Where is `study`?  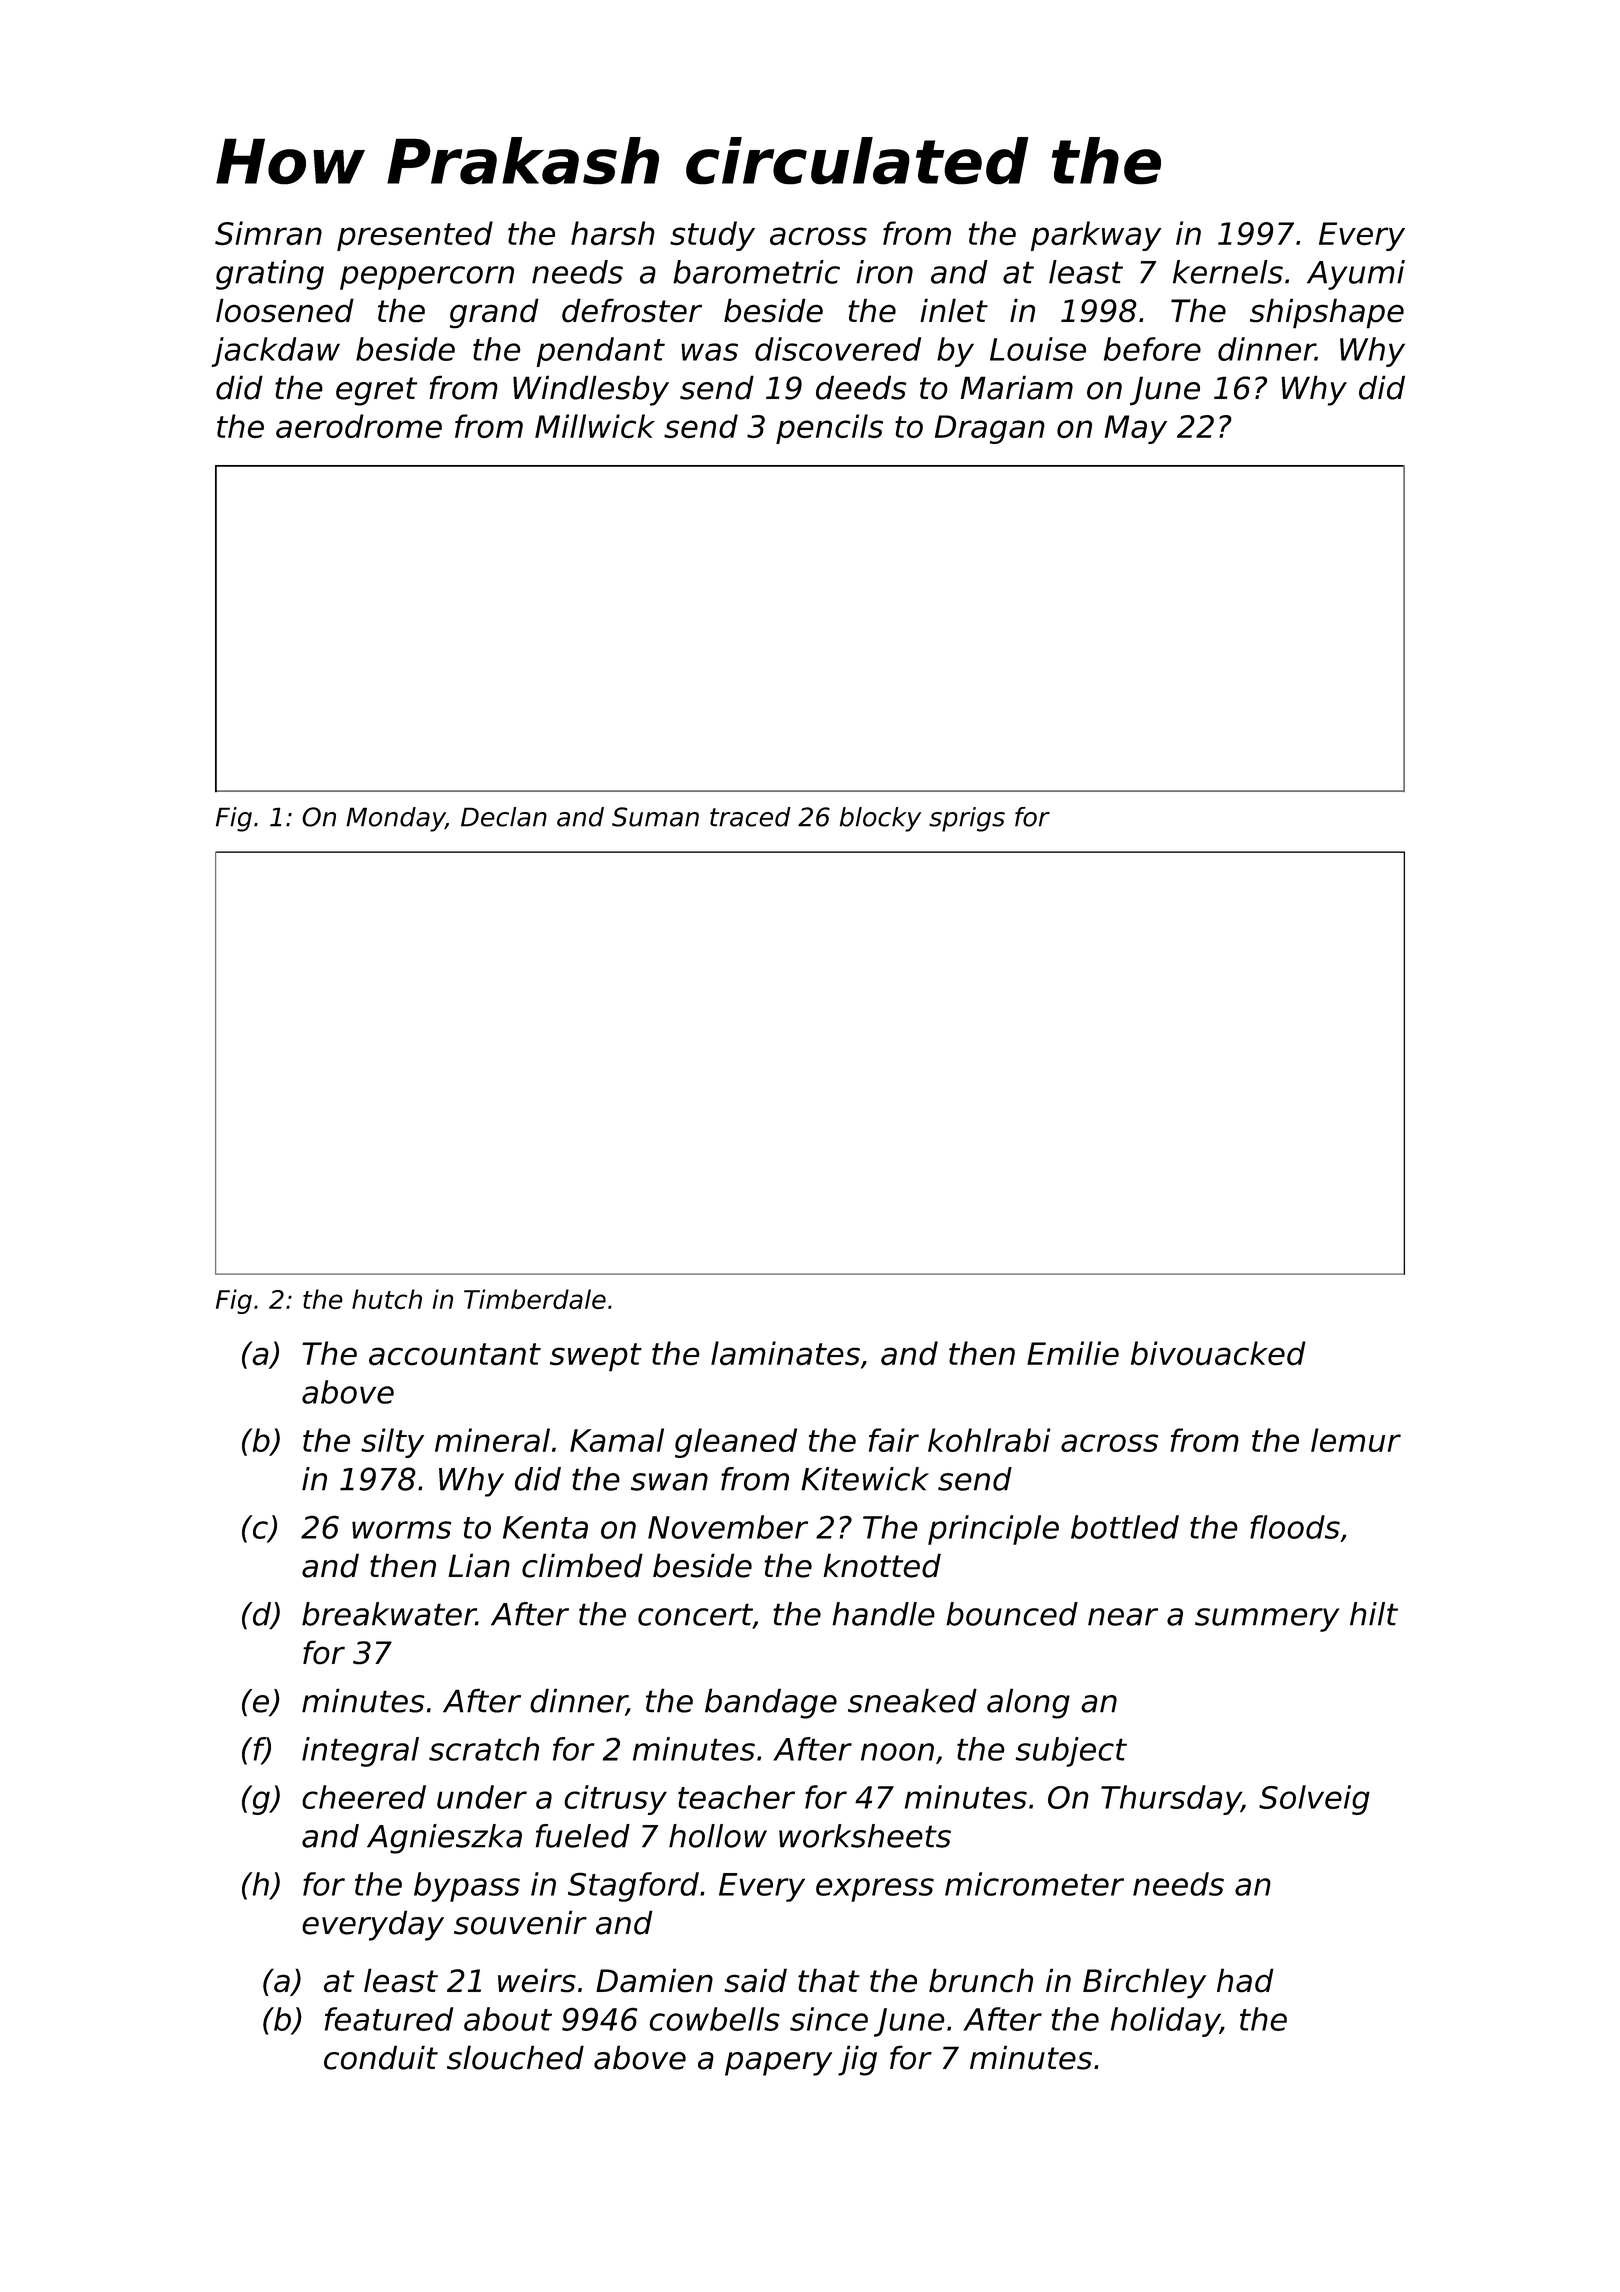
study is located at coordinates (712, 236).
